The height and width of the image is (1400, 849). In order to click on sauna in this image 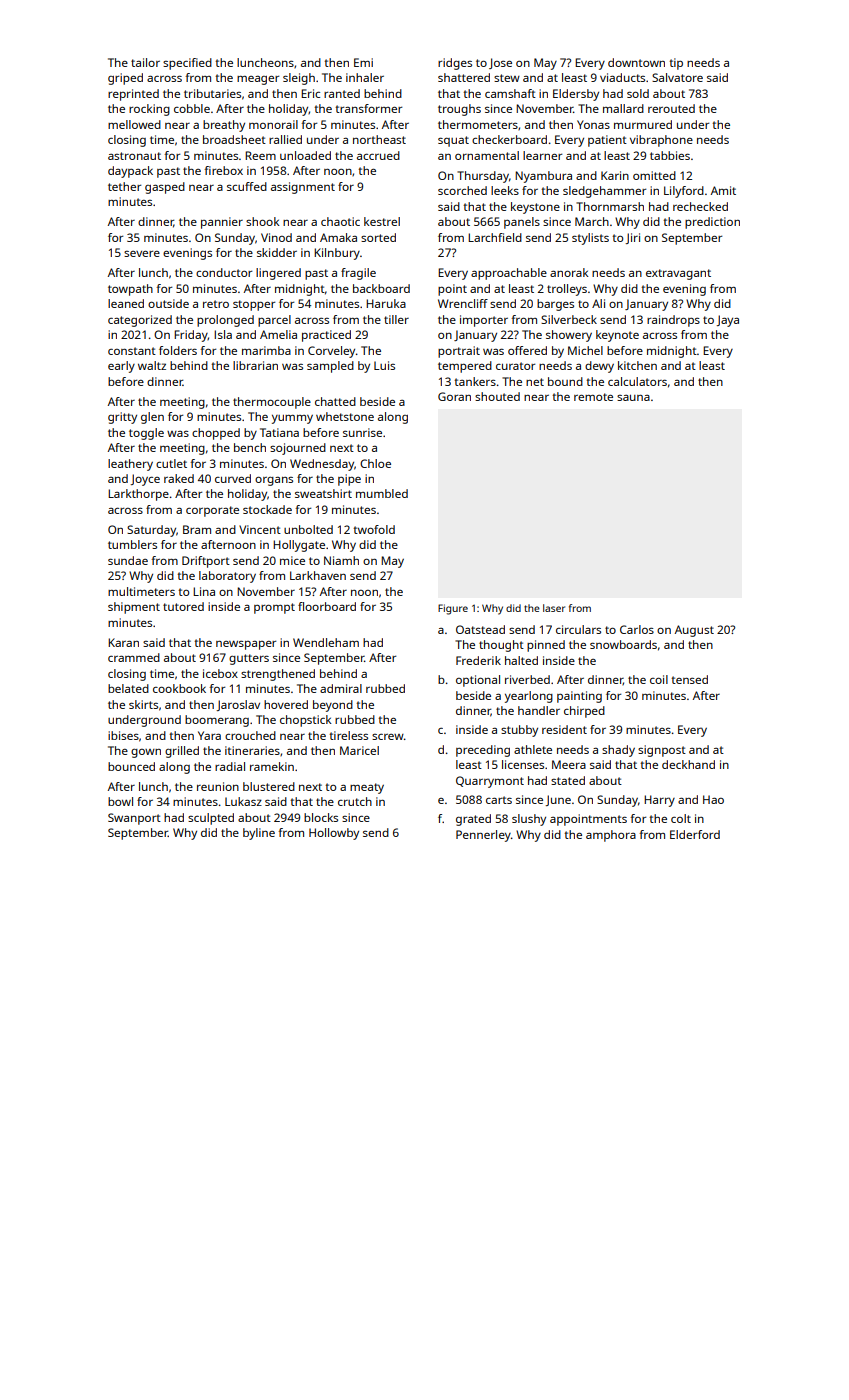, I will do `click(633, 398)`.
